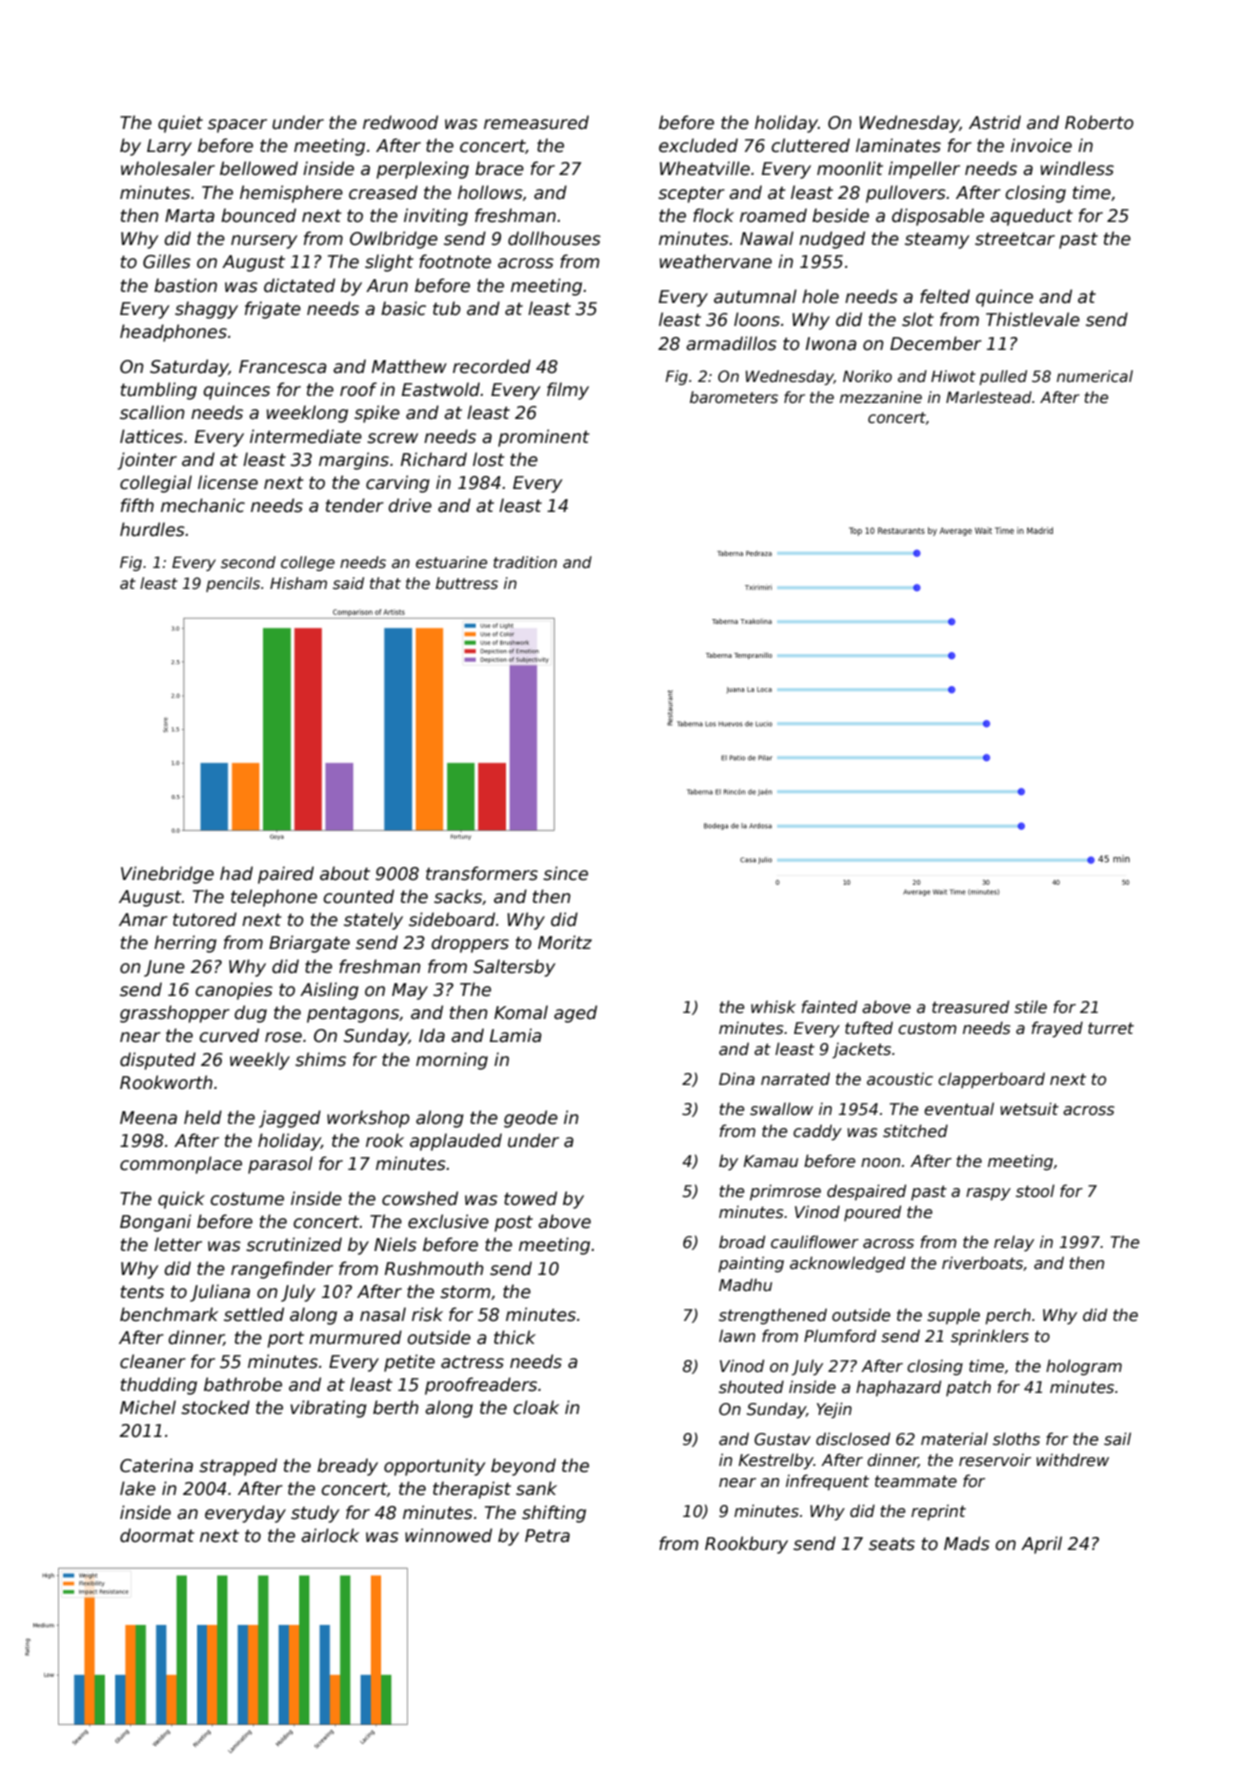 This screenshot has height=1783, width=1260. What do you see at coordinates (237, 126) in the screenshot?
I see `spacer` at bounding box center [237, 126].
